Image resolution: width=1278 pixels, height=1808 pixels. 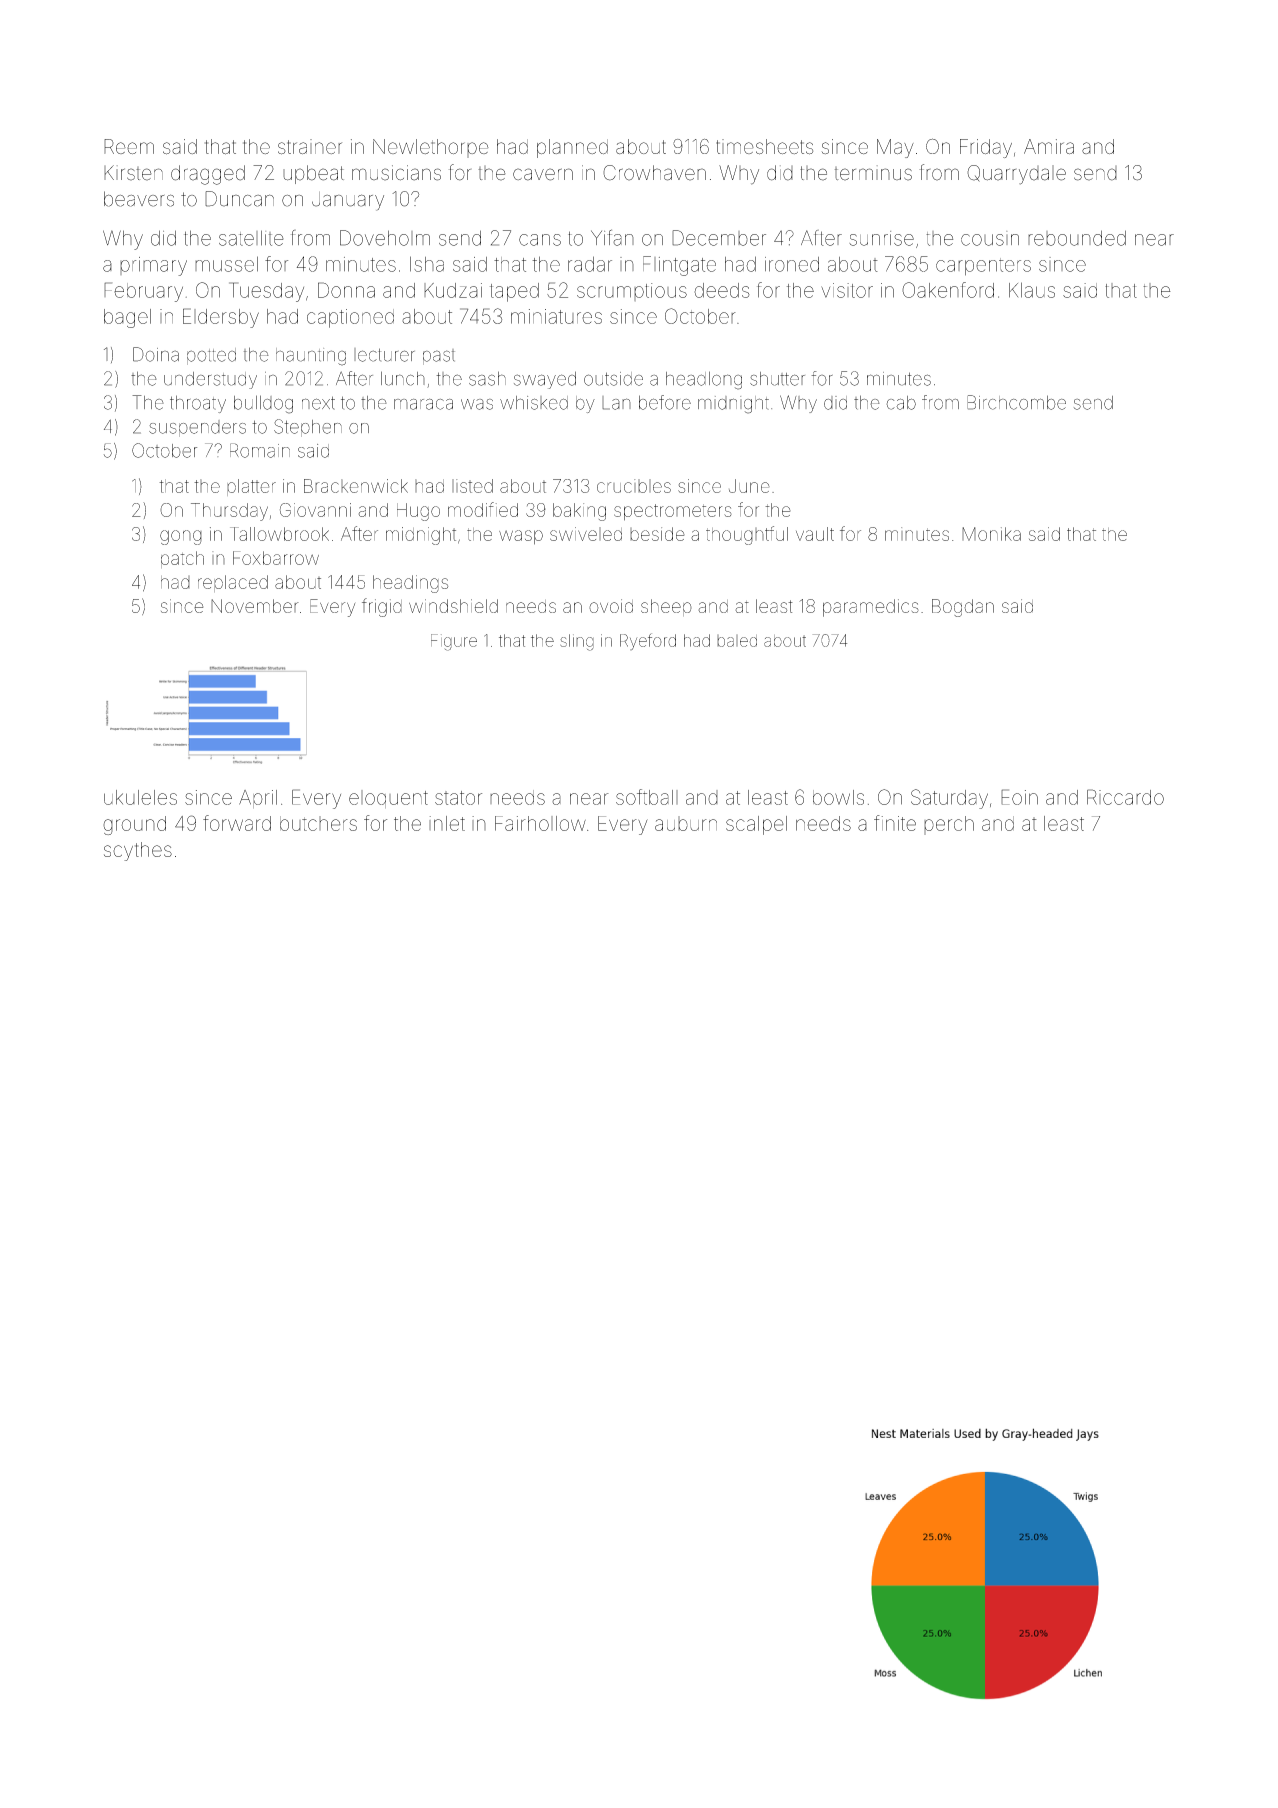 What do you see at coordinates (815, 534) in the image?
I see `vault` at bounding box center [815, 534].
